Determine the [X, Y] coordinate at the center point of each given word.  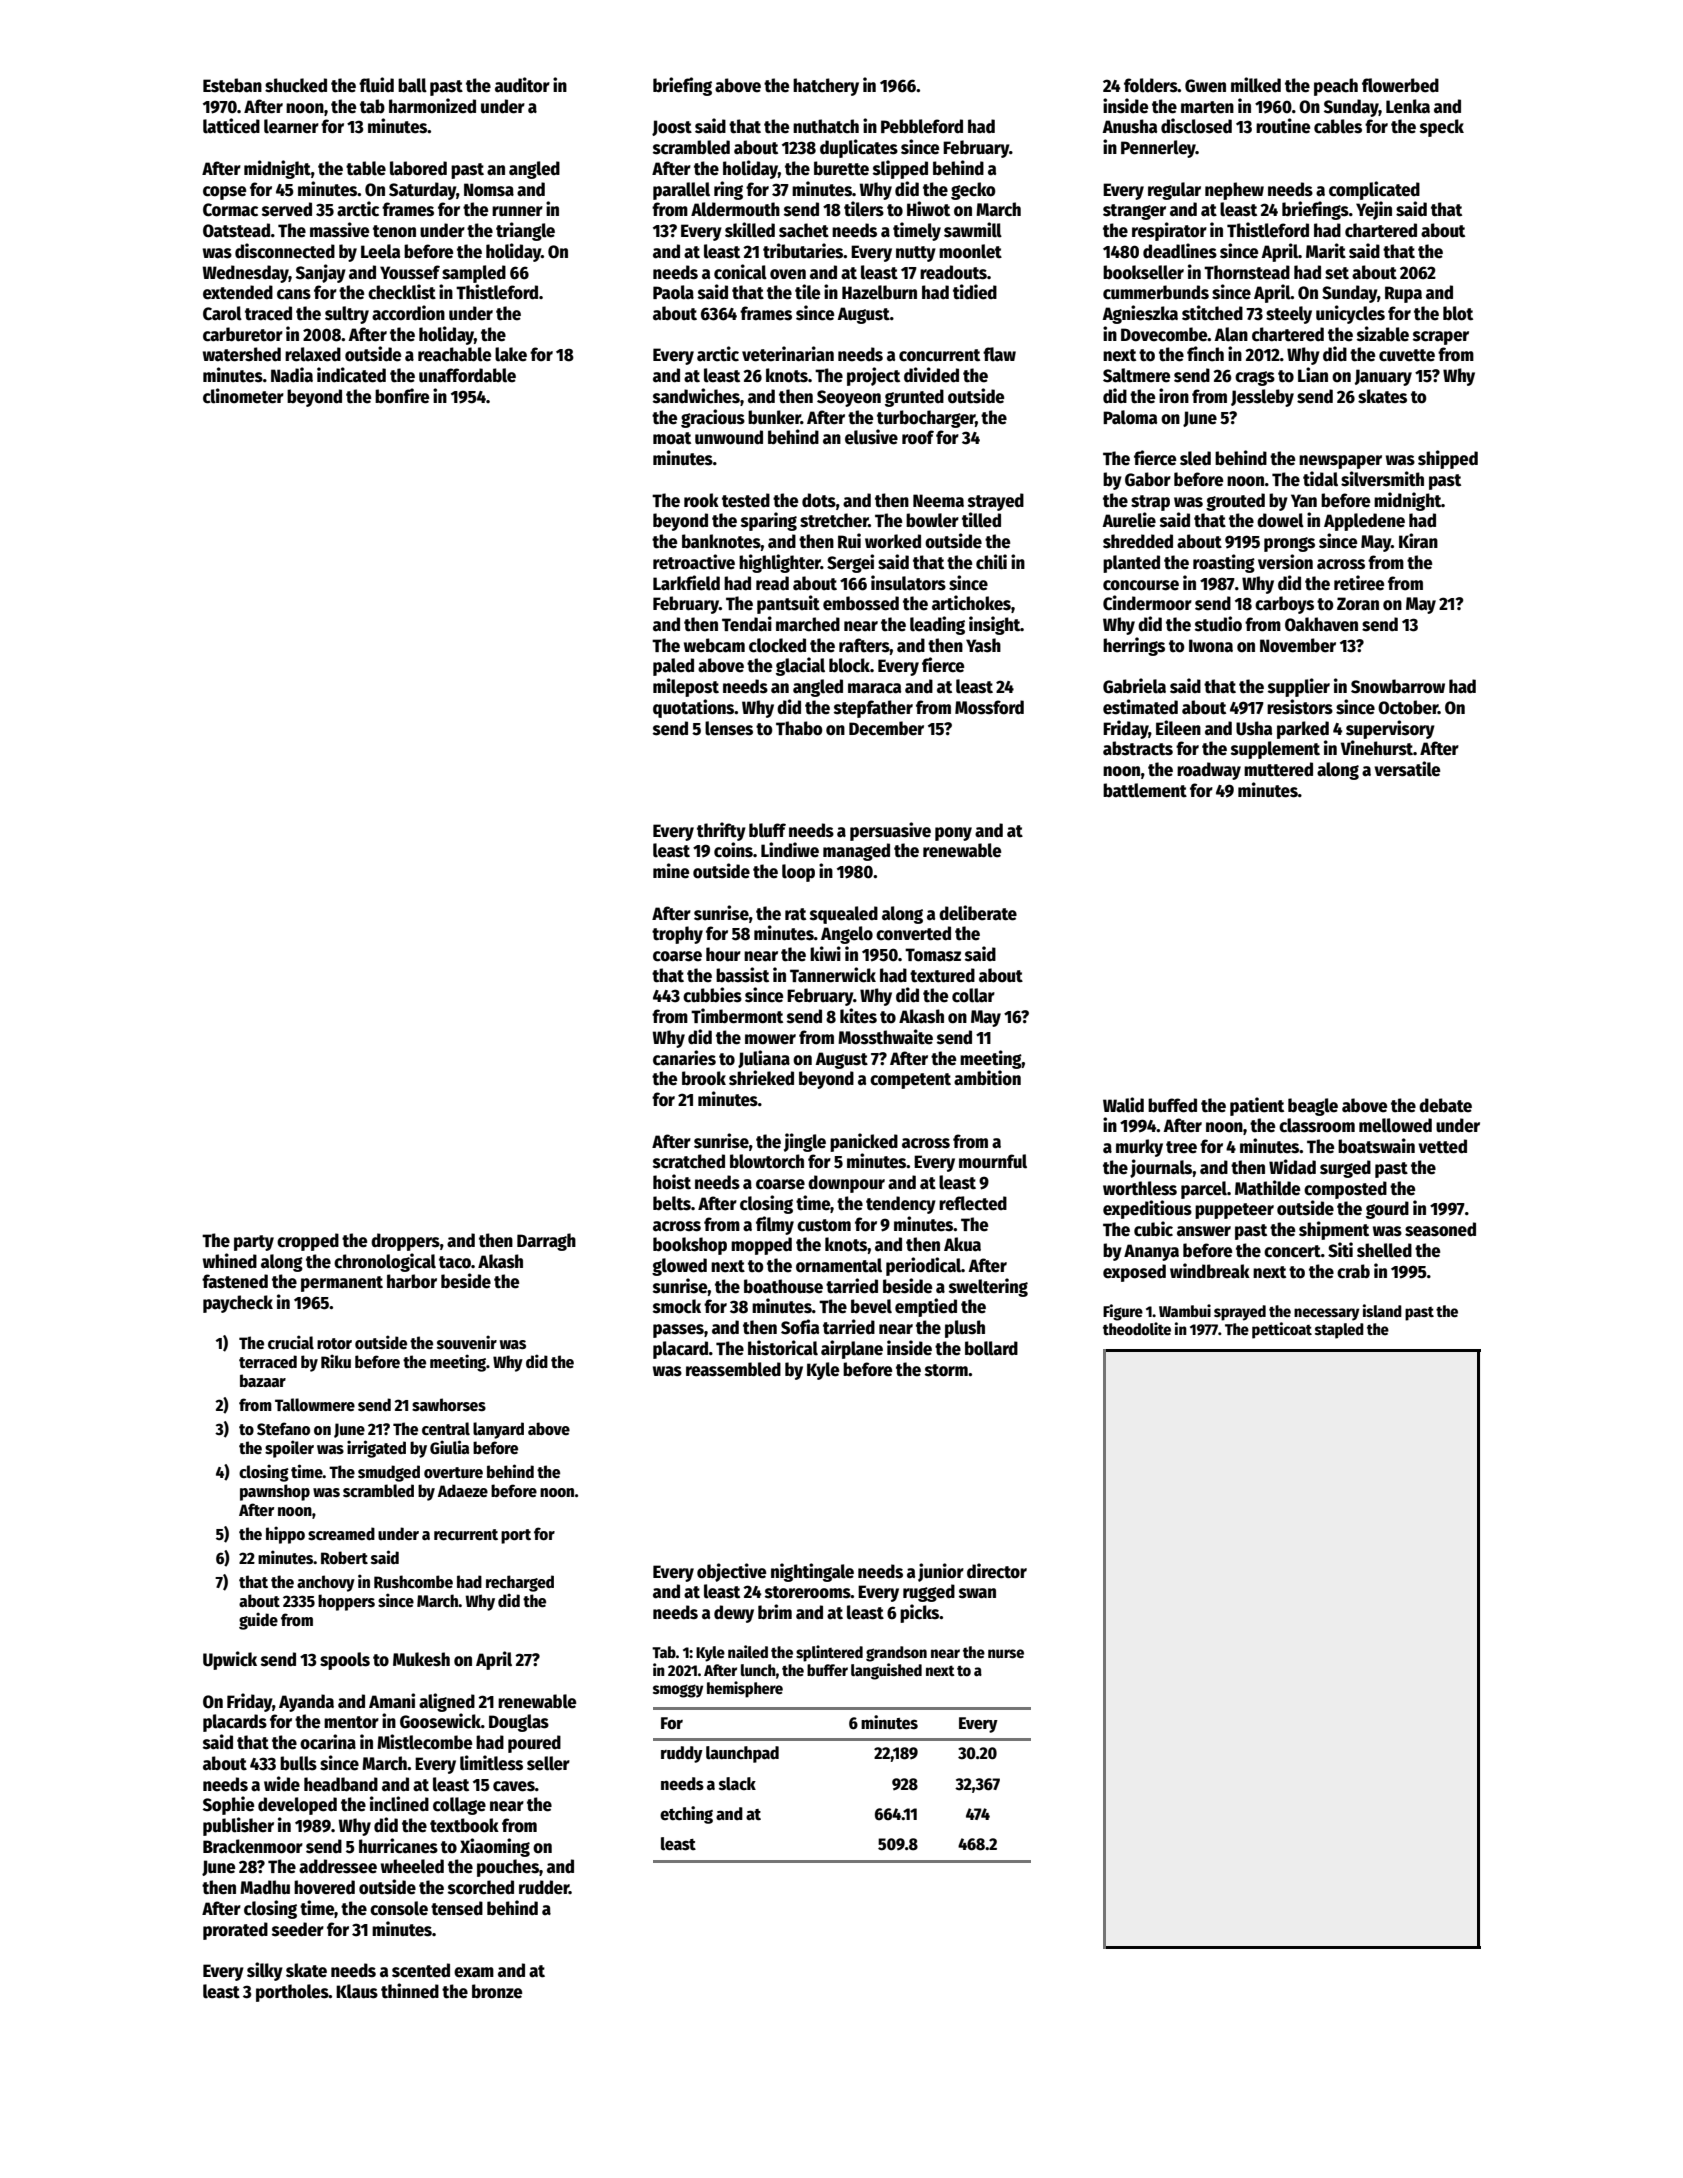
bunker [774, 417]
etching [686, 1815]
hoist [672, 1182]
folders [1151, 85]
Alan [1231, 334]
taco [455, 1262]
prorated [235, 1931]
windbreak [1210, 1271]
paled [673, 667]
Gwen [1205, 86]
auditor [522, 85]
